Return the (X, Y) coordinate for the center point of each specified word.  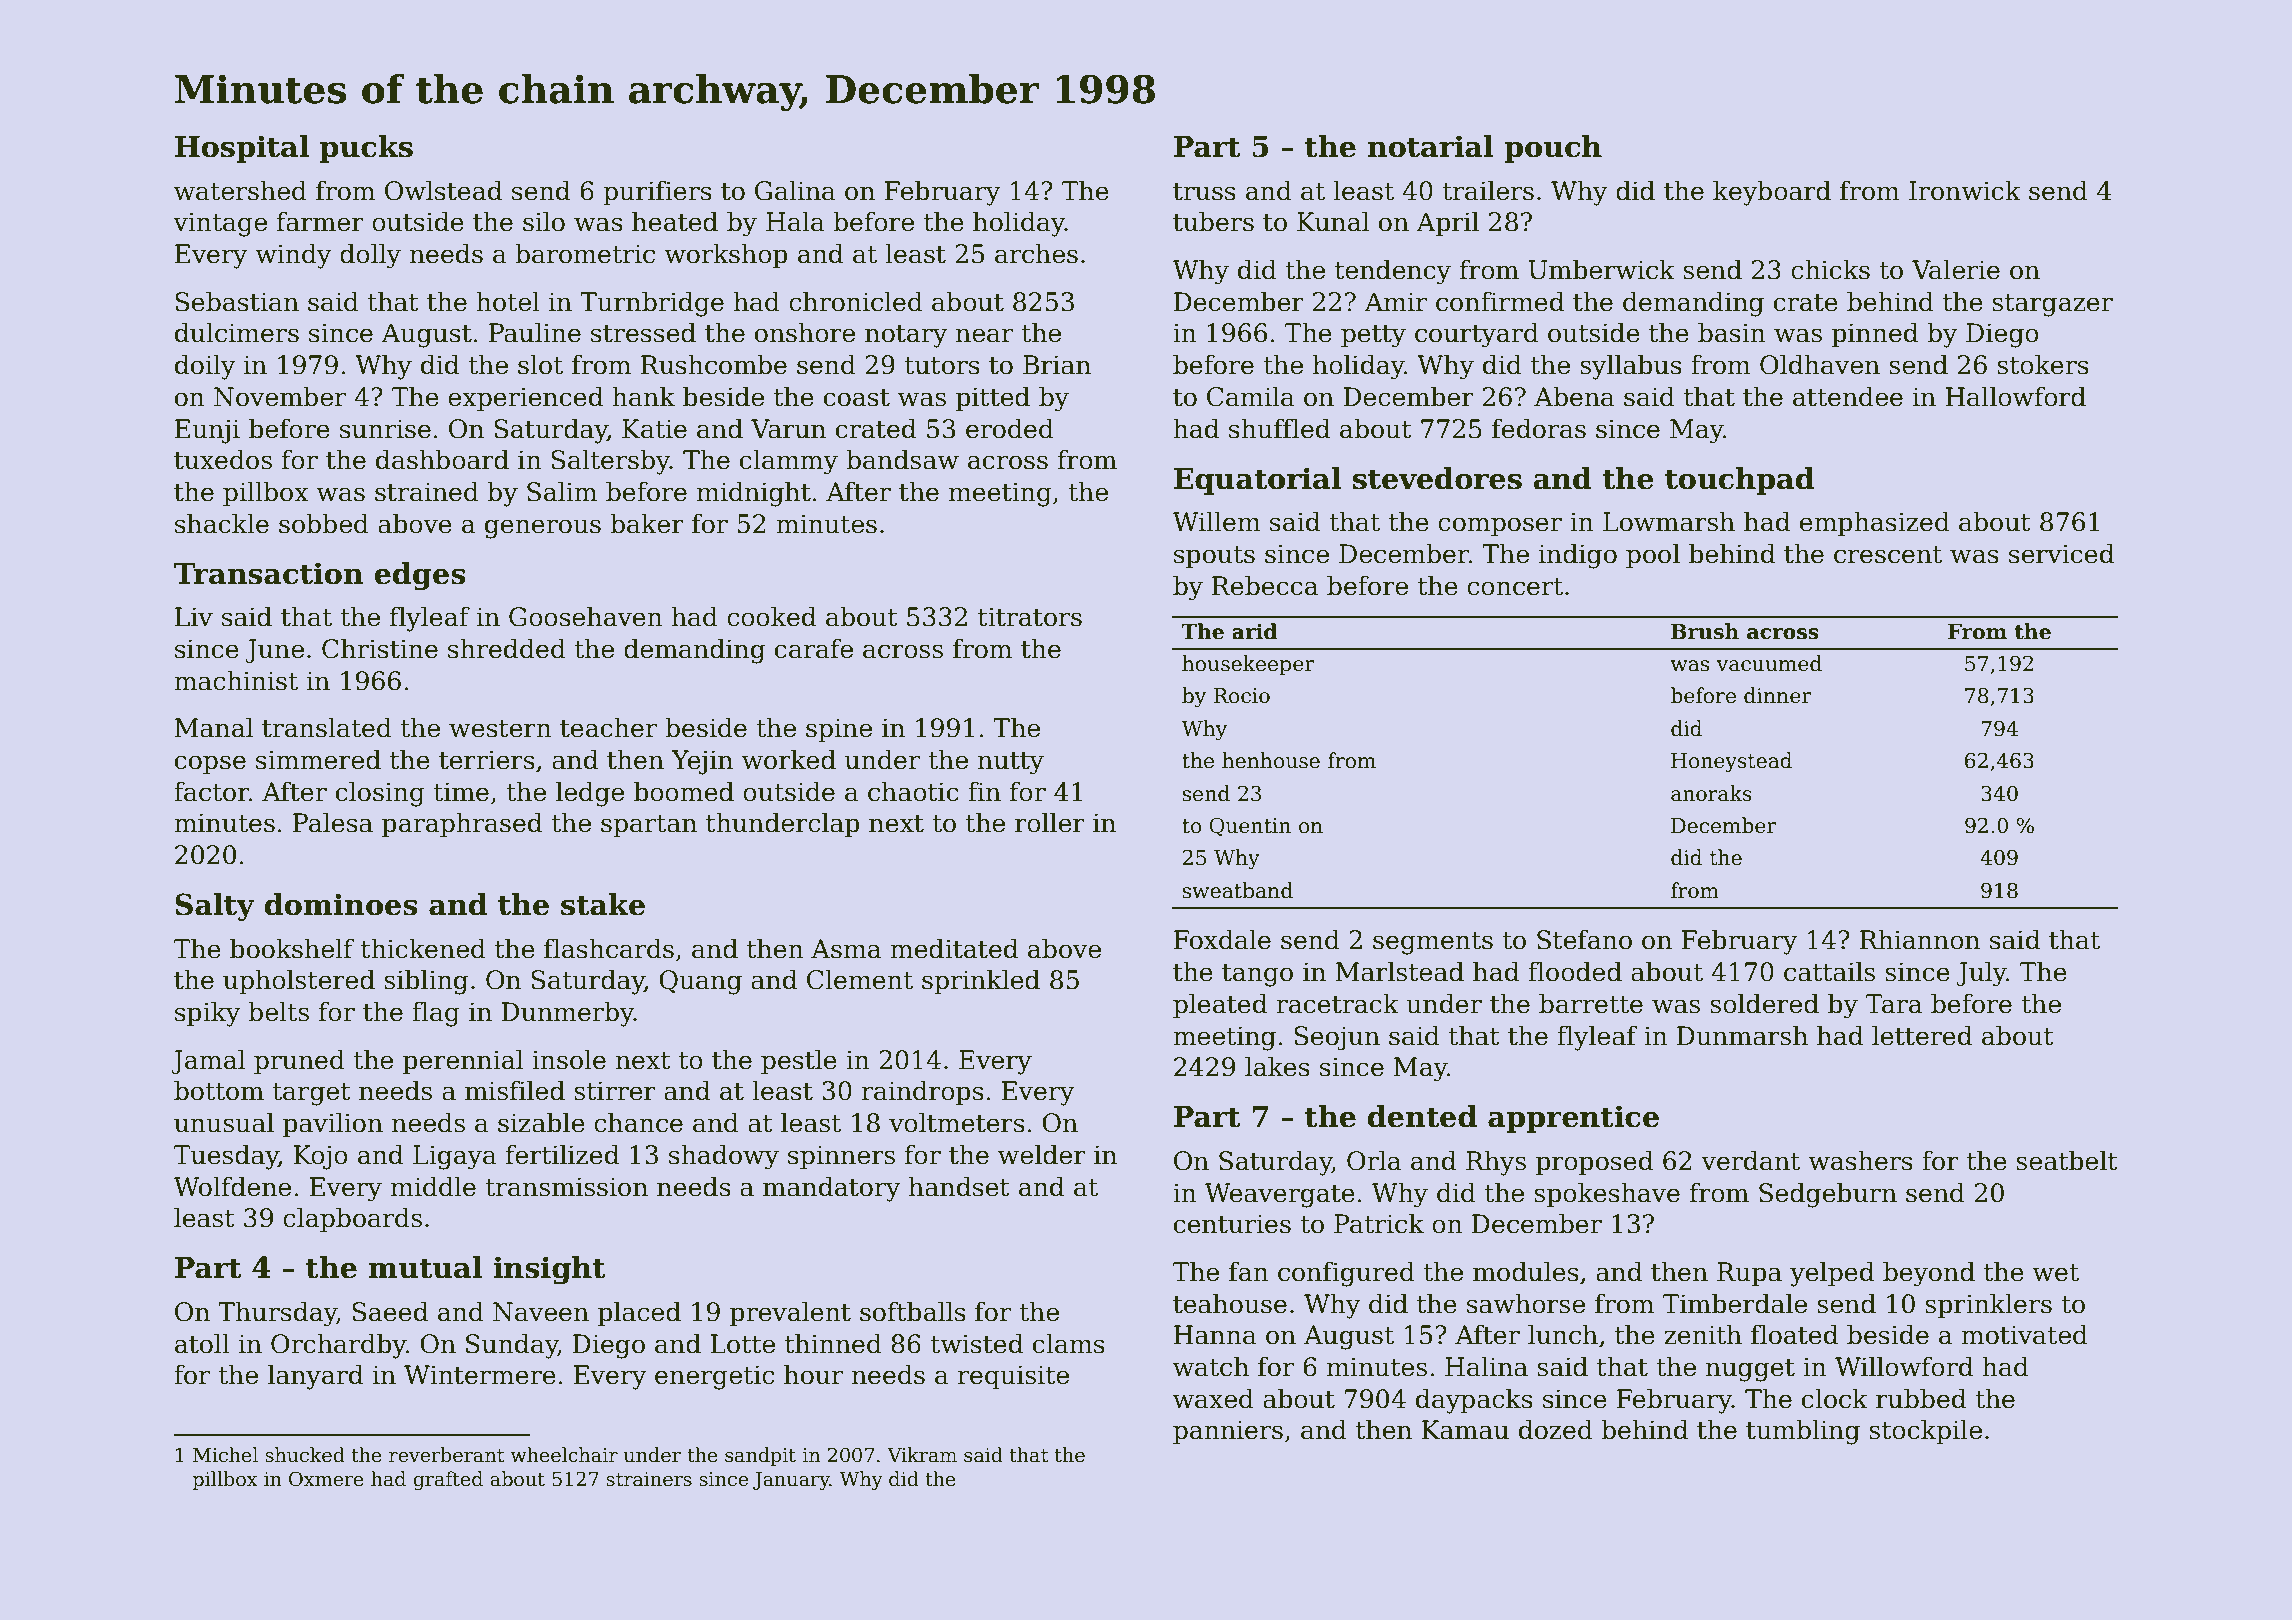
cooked (771, 616)
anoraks (1711, 793)
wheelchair (564, 1455)
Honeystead (1731, 762)
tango (1257, 975)
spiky (208, 1014)
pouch (1553, 149)
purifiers (657, 192)
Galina (795, 190)
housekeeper (1248, 665)
